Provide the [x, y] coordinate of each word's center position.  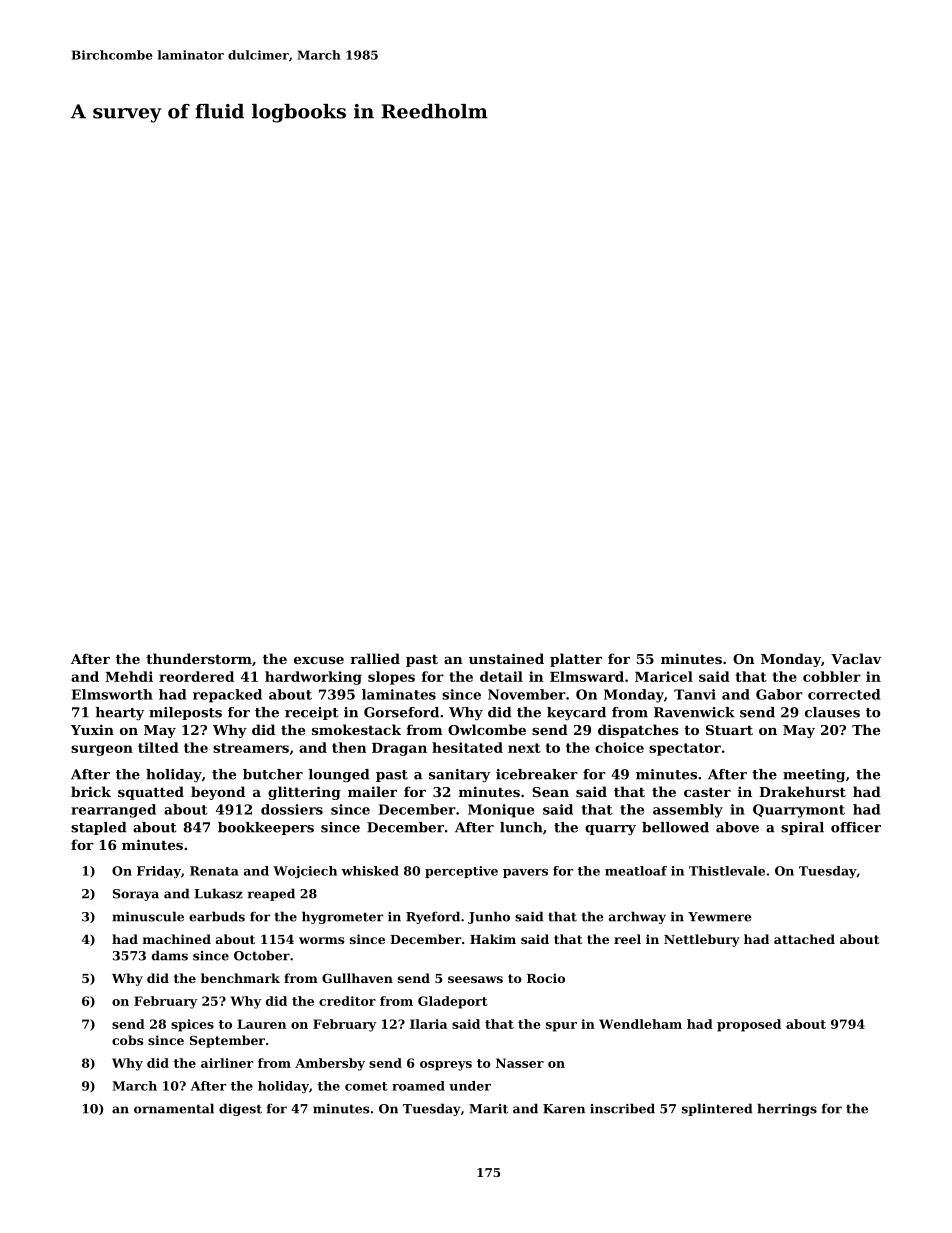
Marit [488, 1109]
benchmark [240, 978]
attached [804, 939]
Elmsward [587, 676]
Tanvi [695, 694]
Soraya [136, 895]
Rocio [546, 978]
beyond [218, 793]
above [737, 827]
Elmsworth [112, 694]
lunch [521, 827]
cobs [127, 1040]
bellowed [675, 827]
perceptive [461, 872]
